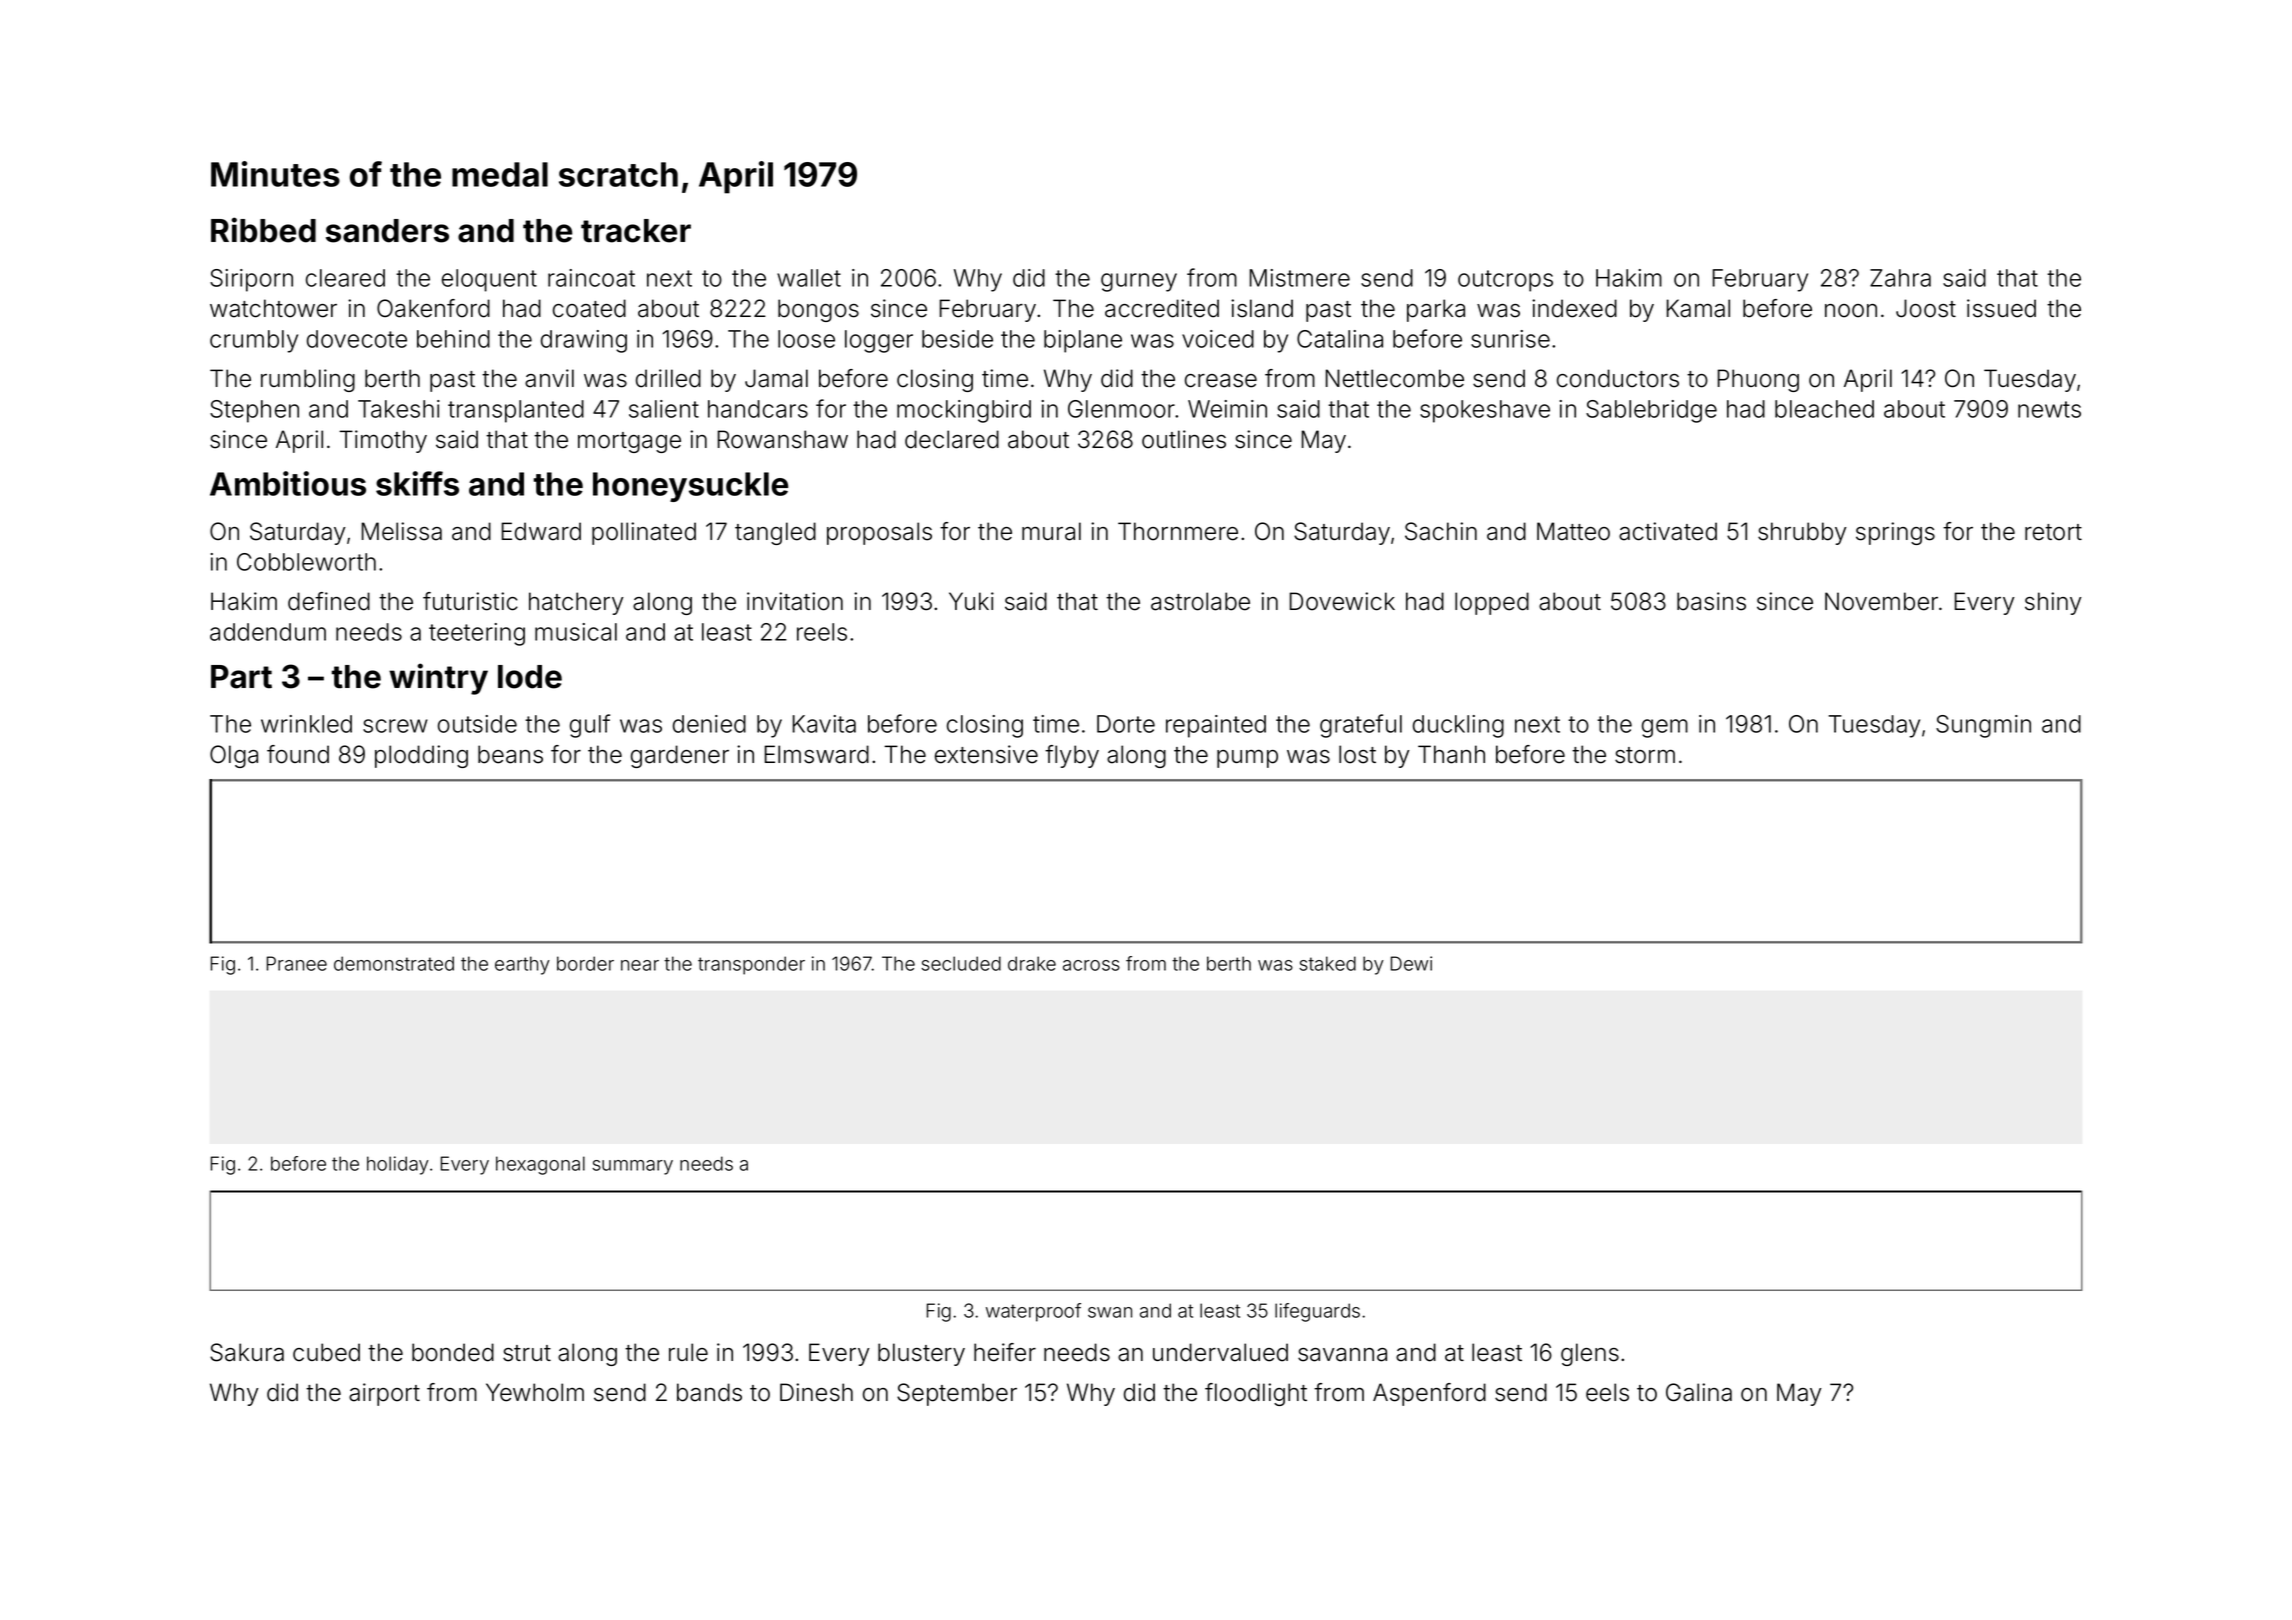  What do you see at coordinates (636, 231) in the document?
I see `tracker` at bounding box center [636, 231].
